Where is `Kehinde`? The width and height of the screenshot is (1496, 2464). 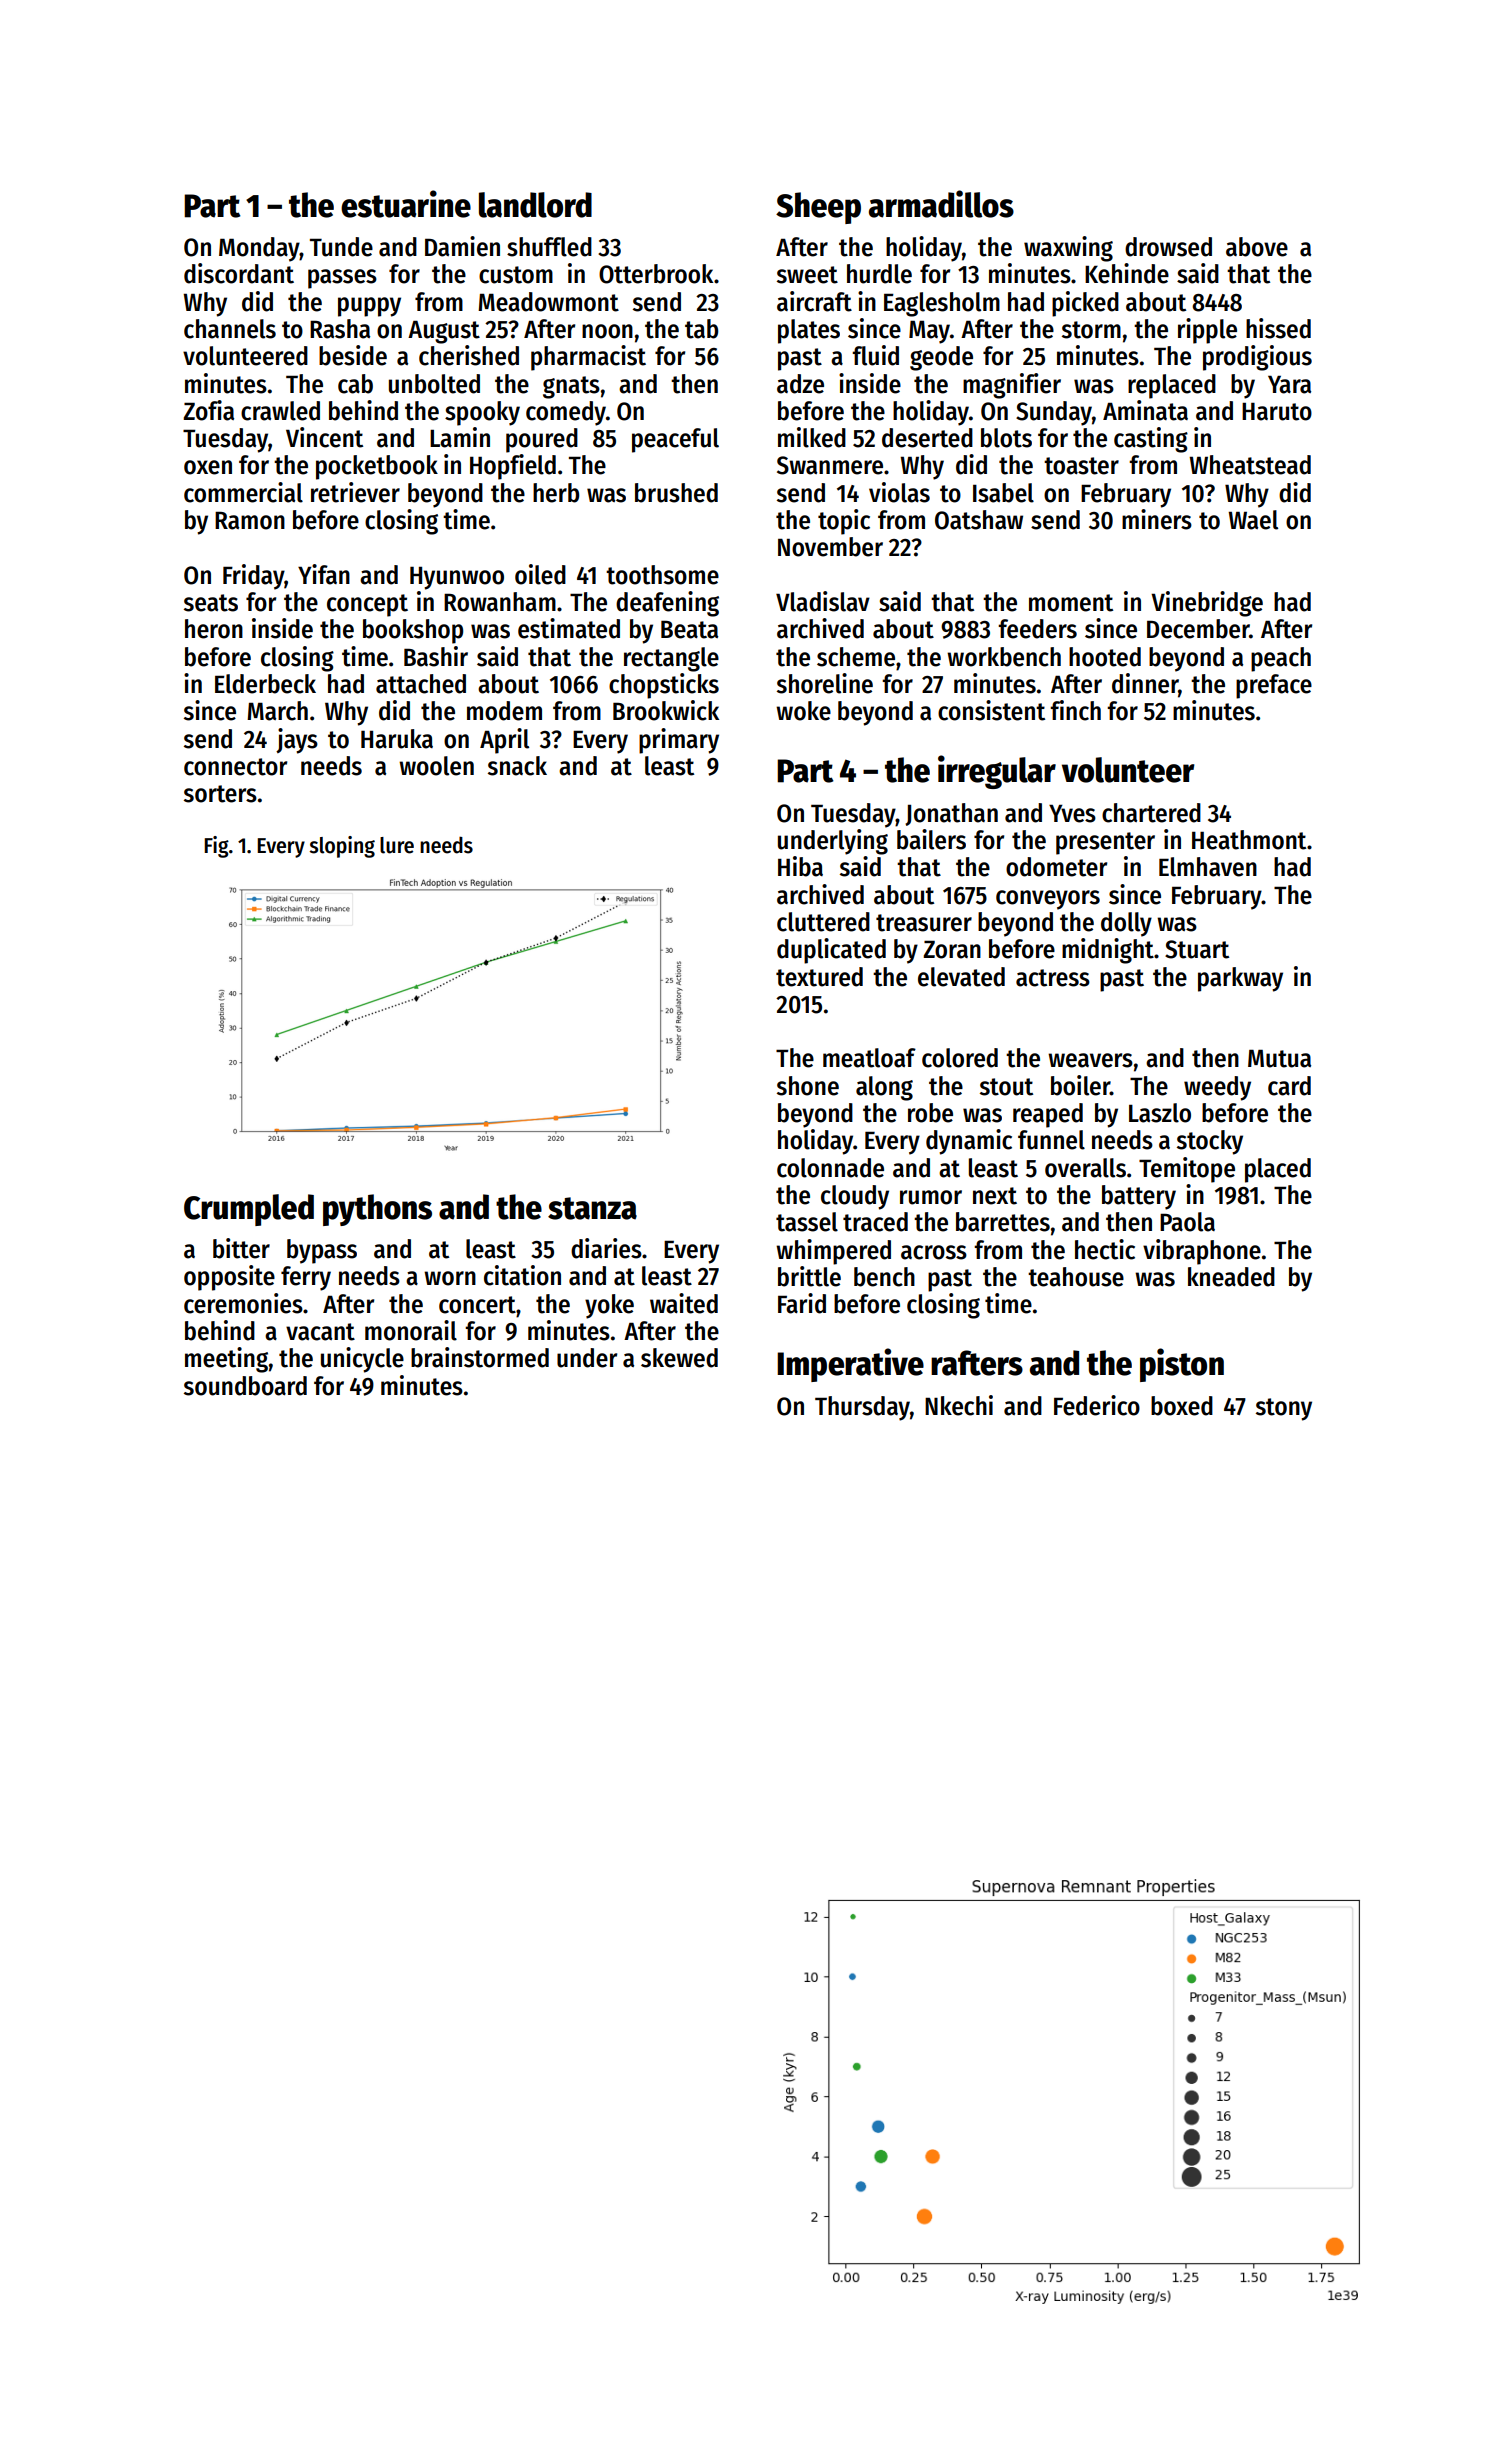
Kehinde is located at coordinates (1127, 273).
